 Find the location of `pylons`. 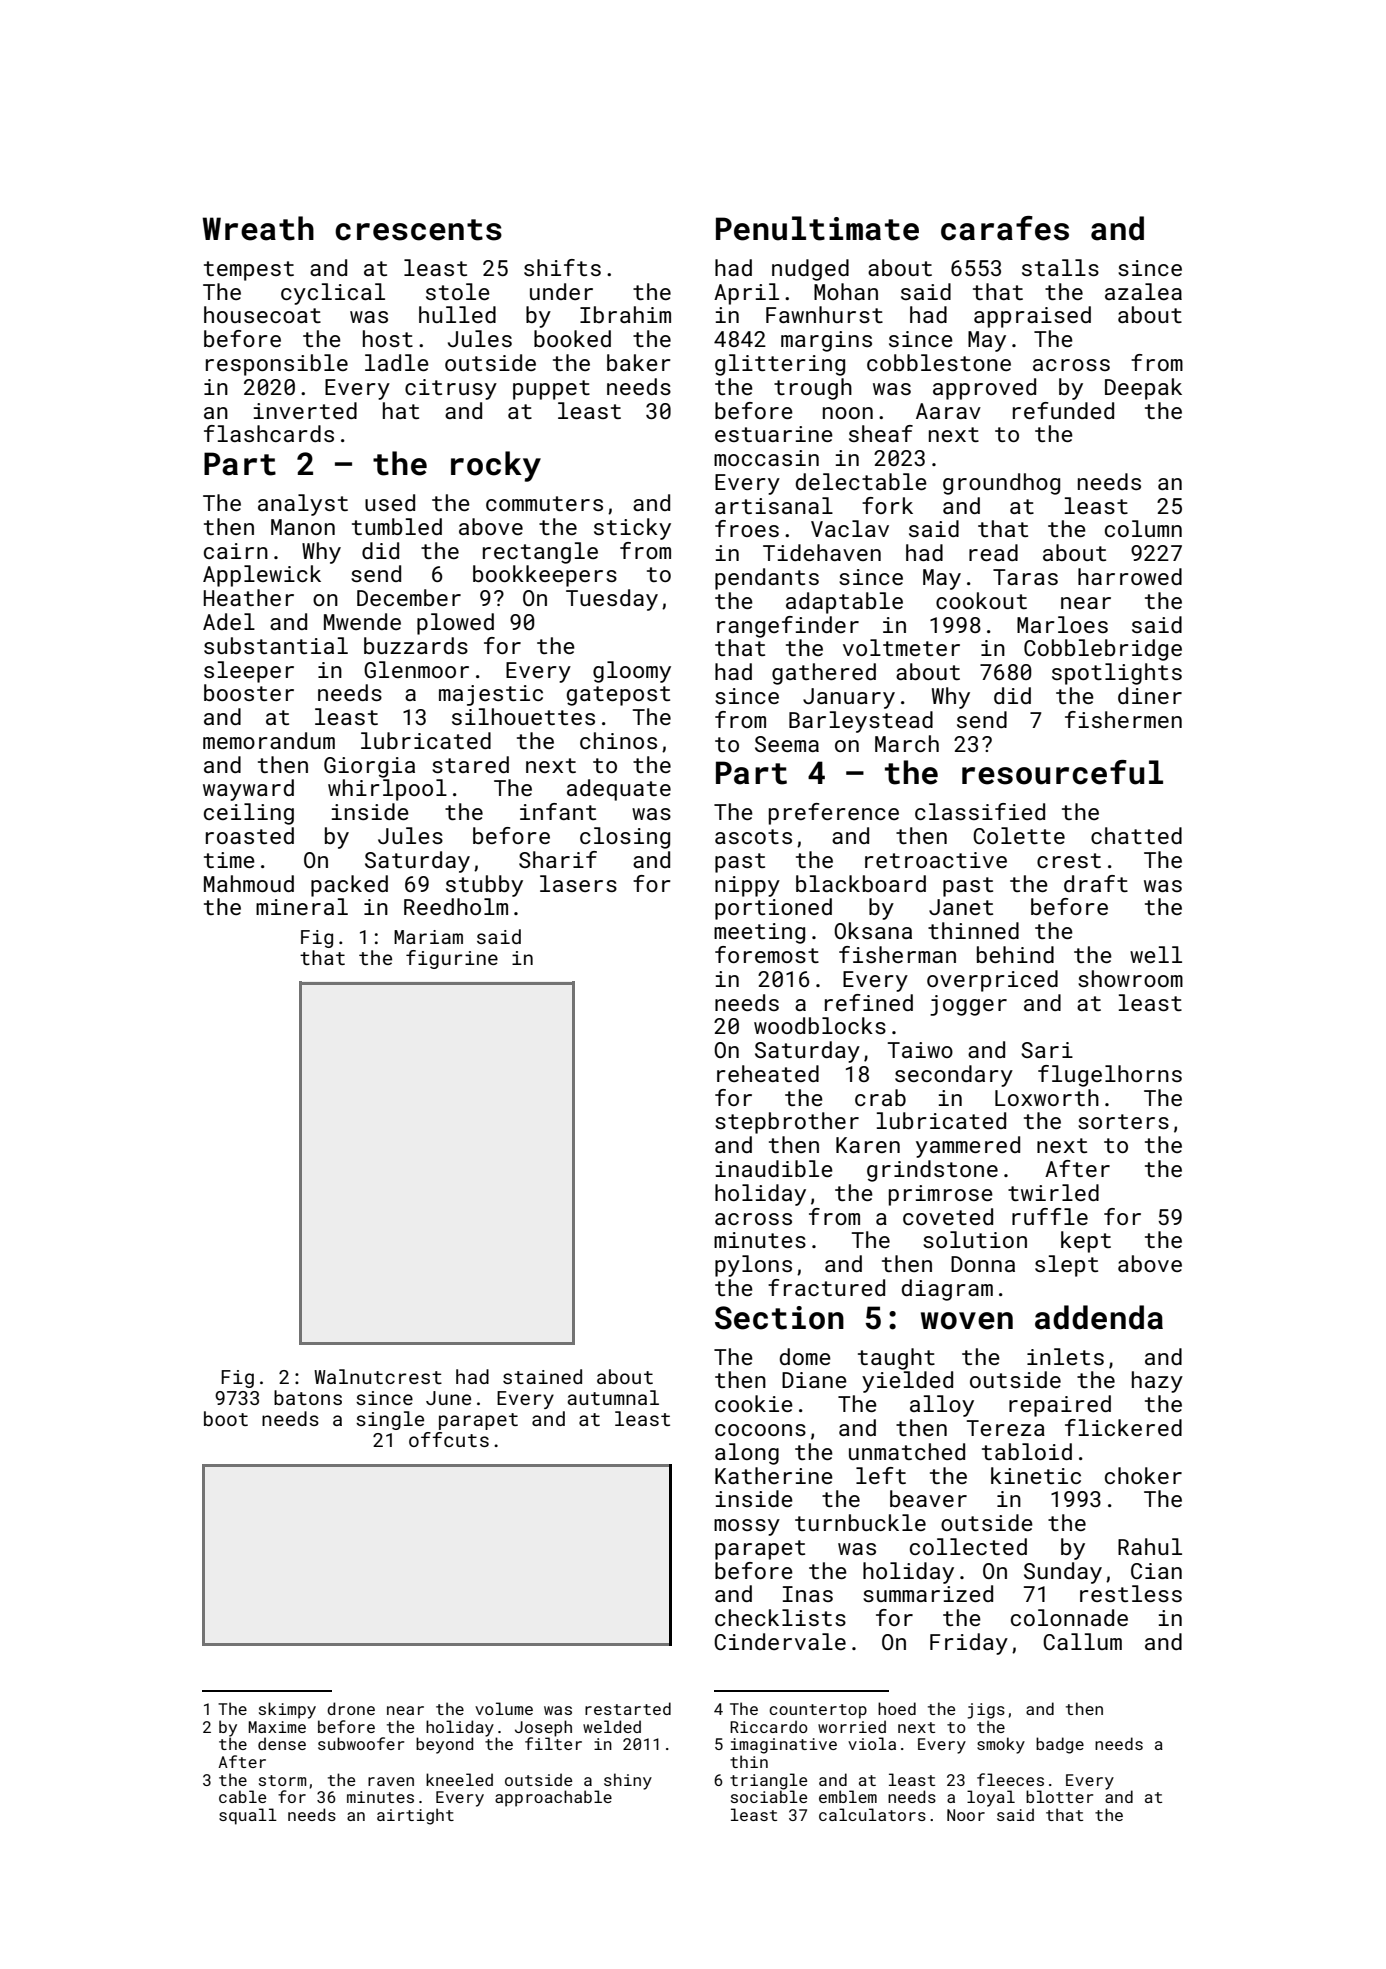

pylons is located at coordinates (753, 1266).
